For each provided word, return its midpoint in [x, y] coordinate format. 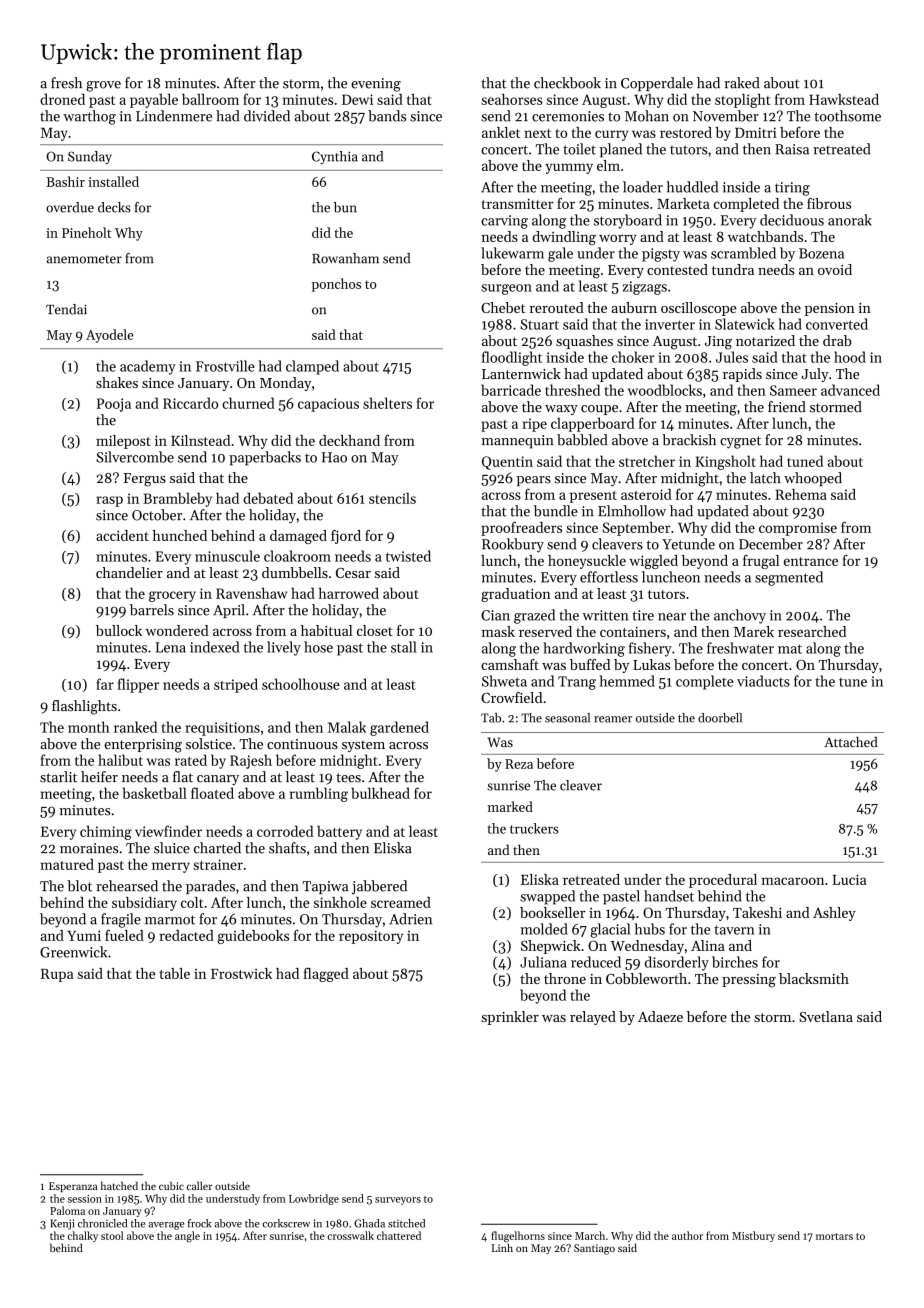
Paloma [67, 1210]
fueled [124, 935]
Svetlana [826, 1016]
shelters [387, 403]
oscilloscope [699, 309]
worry [618, 240]
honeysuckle [587, 562]
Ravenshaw [251, 593]
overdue [70, 207]
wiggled [653, 562]
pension [830, 309]
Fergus [144, 480]
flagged [326, 975]
